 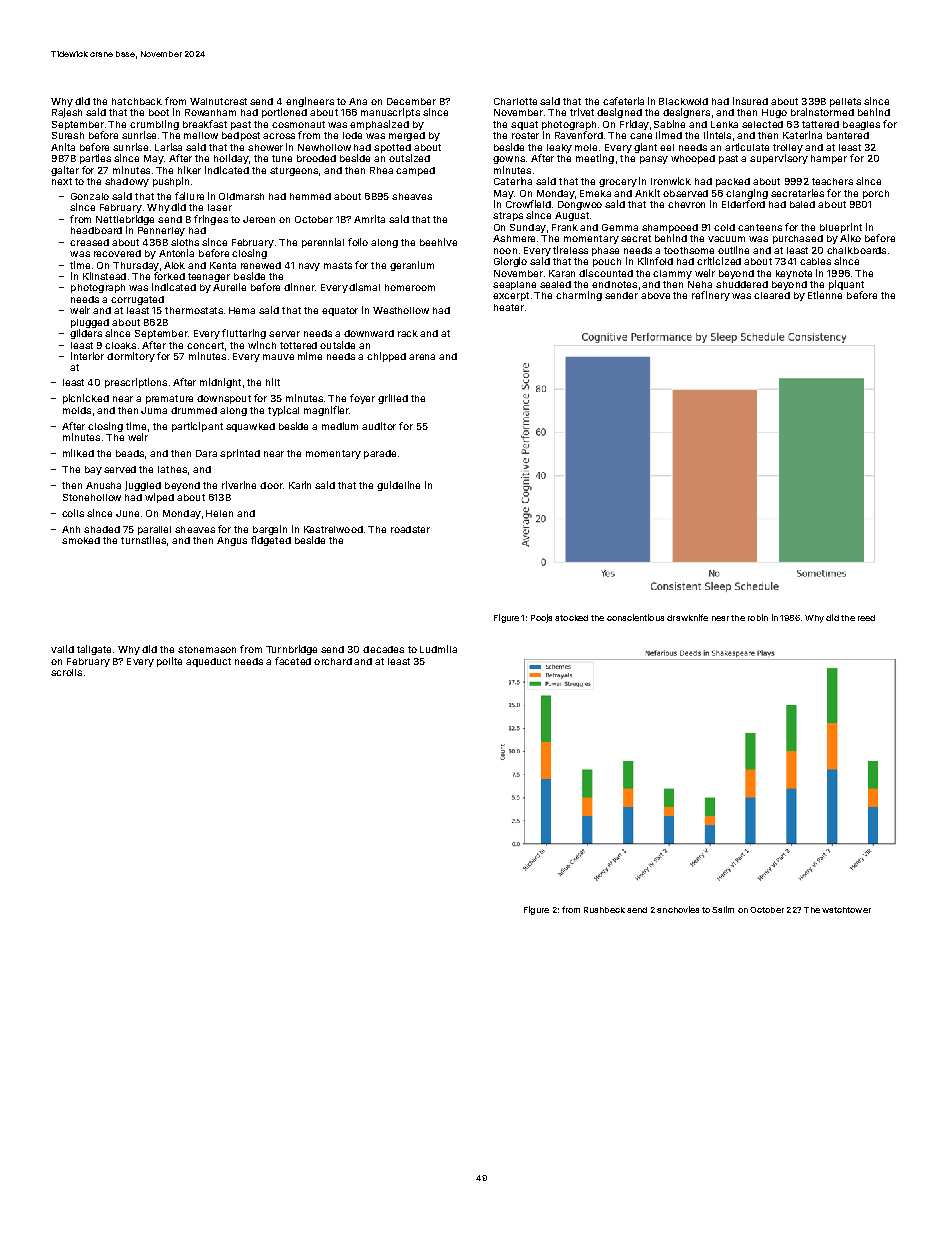 What do you see at coordinates (760, 227) in the screenshot?
I see `canteens` at bounding box center [760, 227].
